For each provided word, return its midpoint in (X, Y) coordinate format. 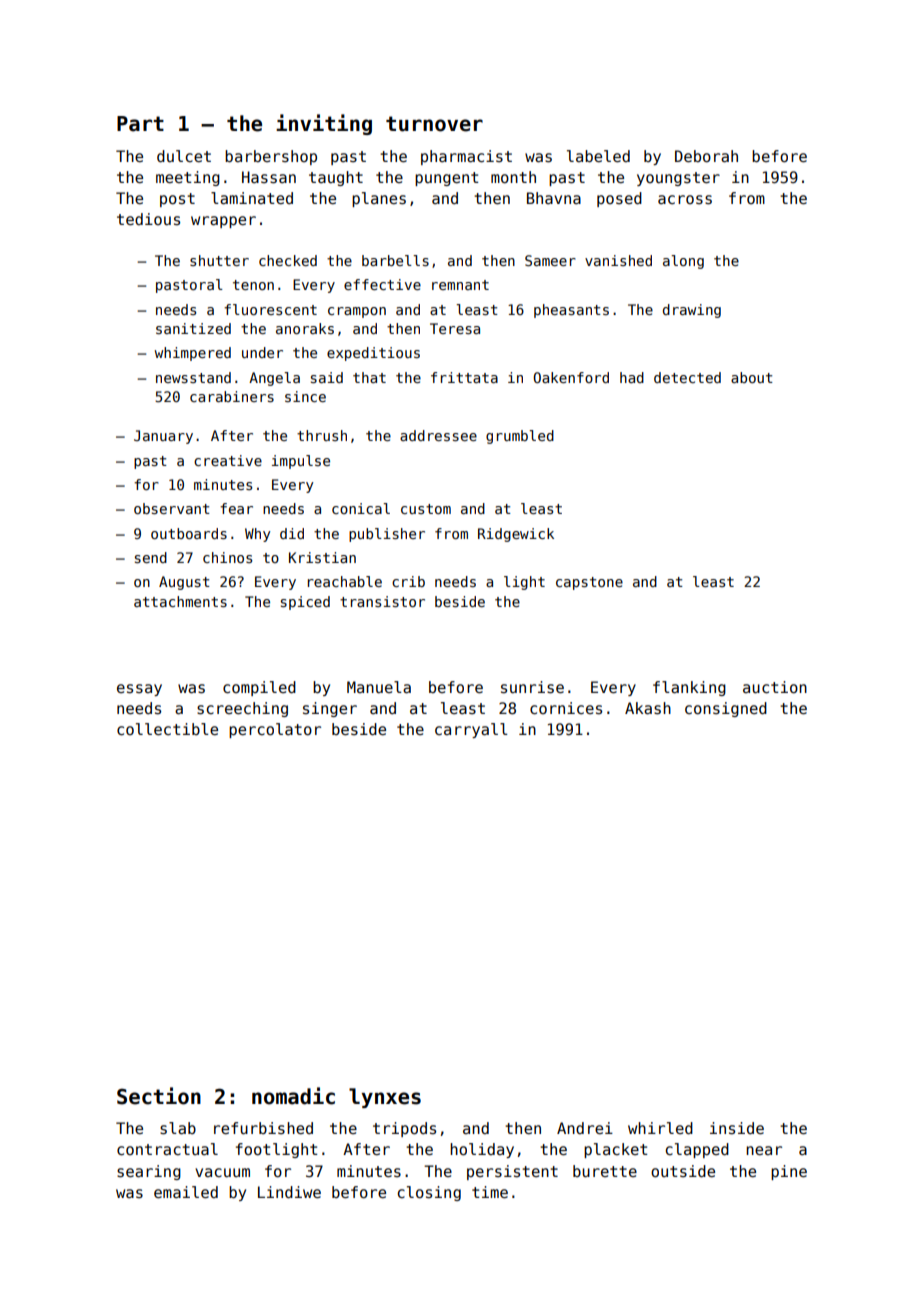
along (683, 262)
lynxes (385, 1098)
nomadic (293, 1096)
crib (408, 581)
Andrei (585, 1128)
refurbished (263, 1128)
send (151, 557)
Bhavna (554, 198)
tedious (148, 219)
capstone (589, 583)
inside (737, 1128)
